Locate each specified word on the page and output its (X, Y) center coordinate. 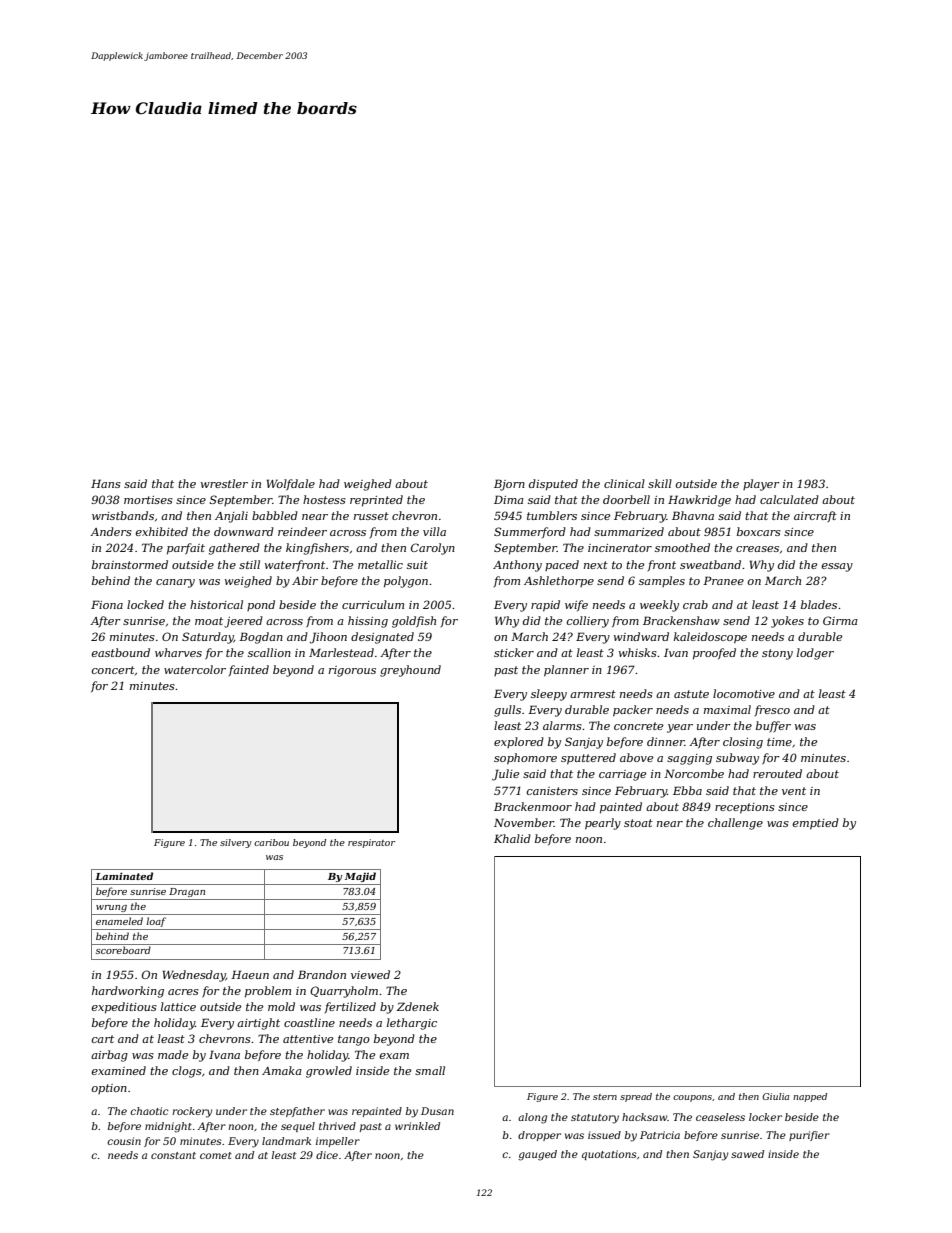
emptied (816, 824)
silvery (235, 843)
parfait (186, 549)
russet (371, 516)
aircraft (815, 516)
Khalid (512, 838)
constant (173, 1155)
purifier (809, 1136)
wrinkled (417, 1126)
